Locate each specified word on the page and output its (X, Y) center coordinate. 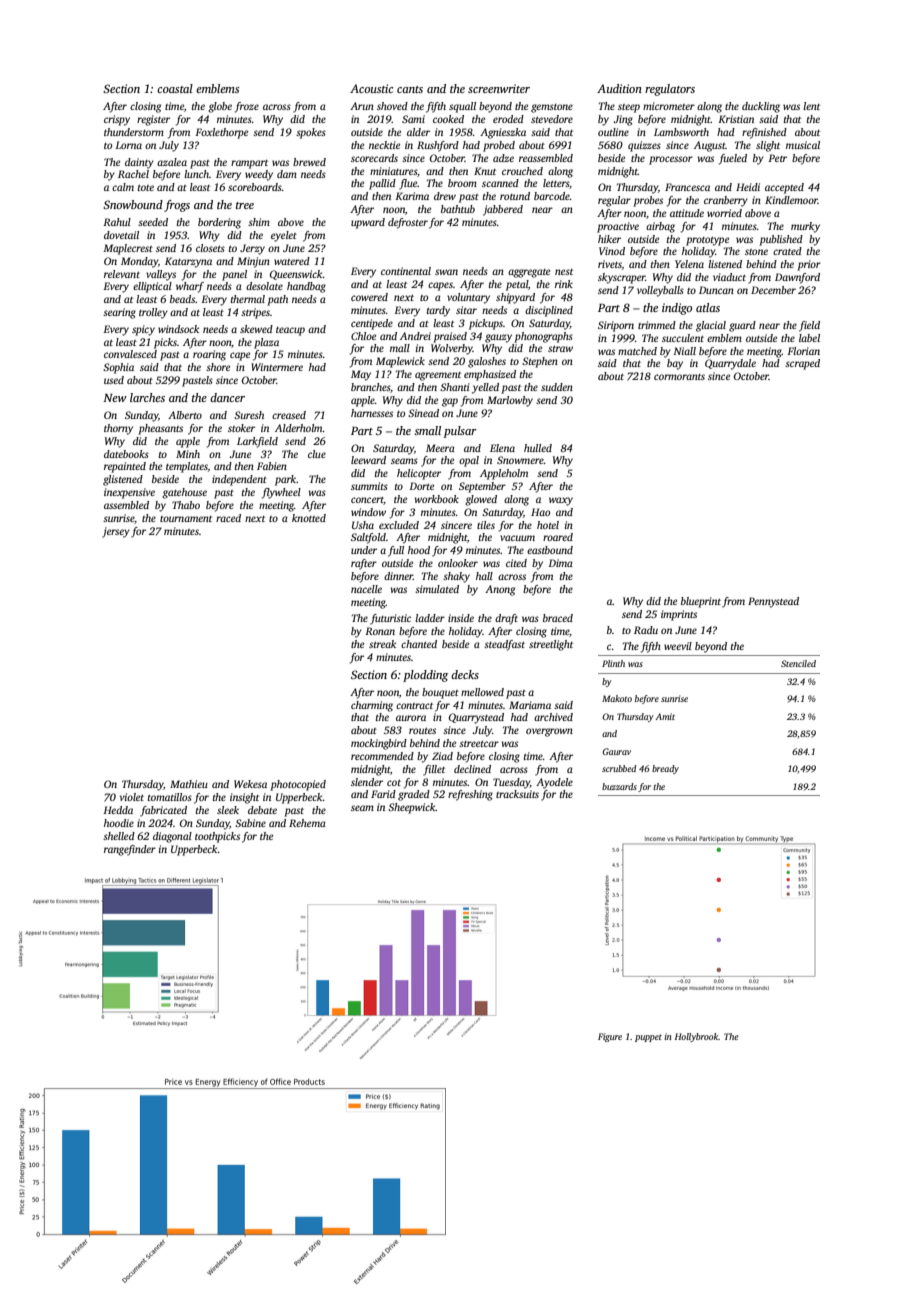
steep (629, 108)
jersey (116, 532)
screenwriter (499, 88)
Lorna (128, 145)
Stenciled (798, 663)
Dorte (422, 486)
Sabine (250, 823)
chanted (419, 644)
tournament (186, 519)
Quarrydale (730, 364)
